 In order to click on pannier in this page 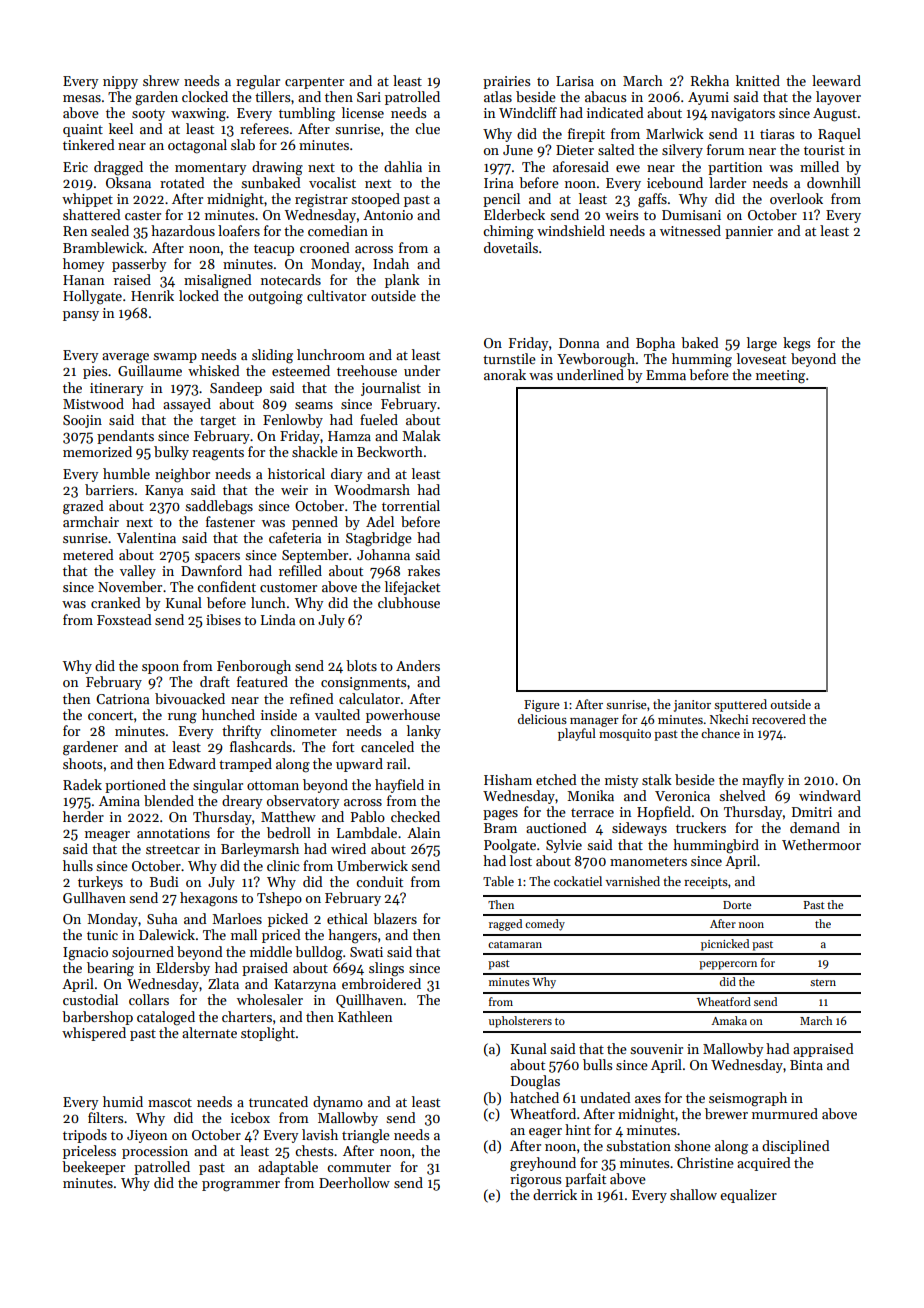, I will do `click(749, 232)`.
